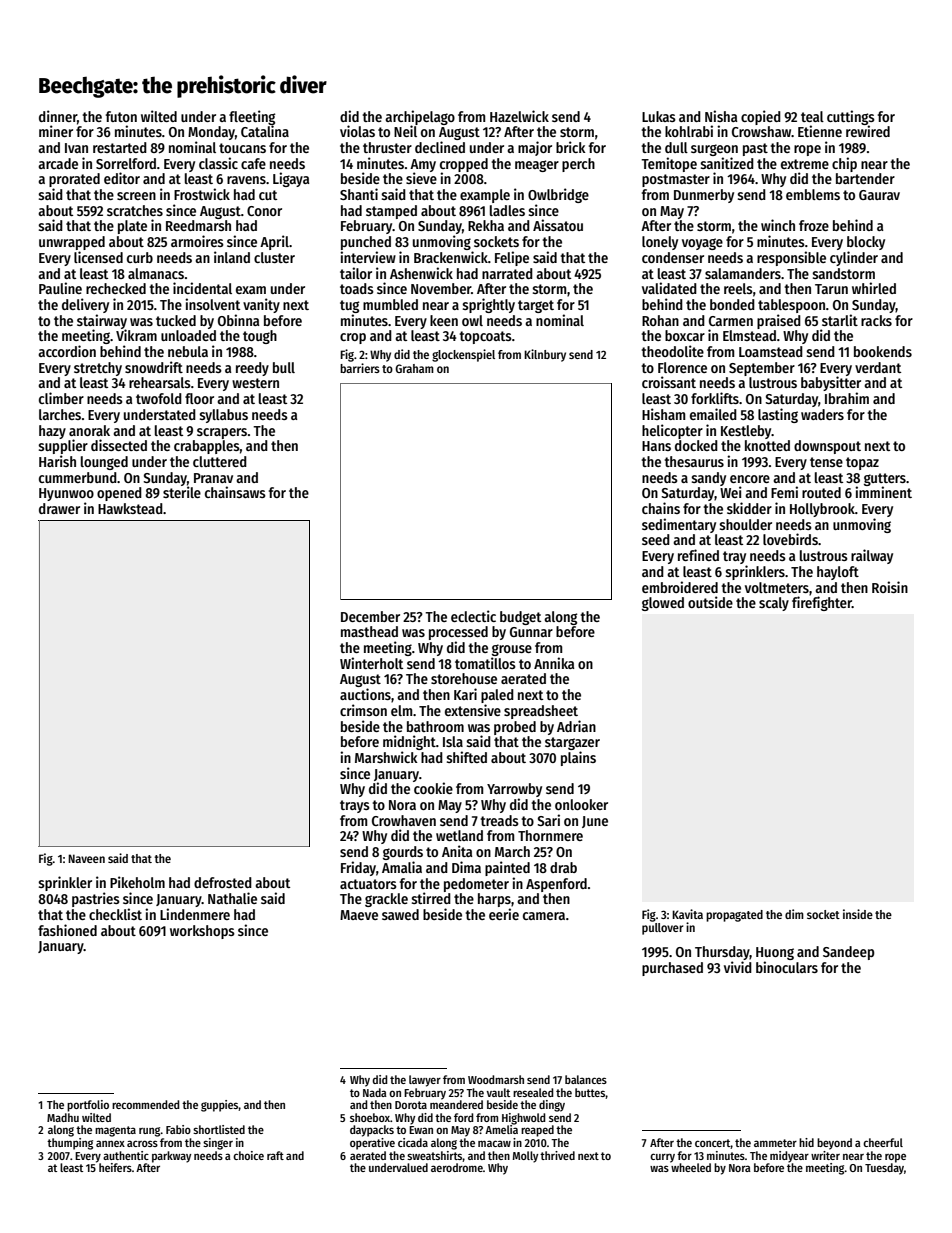 This image has height=1233, width=952. I want to click on Tarun, so click(831, 289).
